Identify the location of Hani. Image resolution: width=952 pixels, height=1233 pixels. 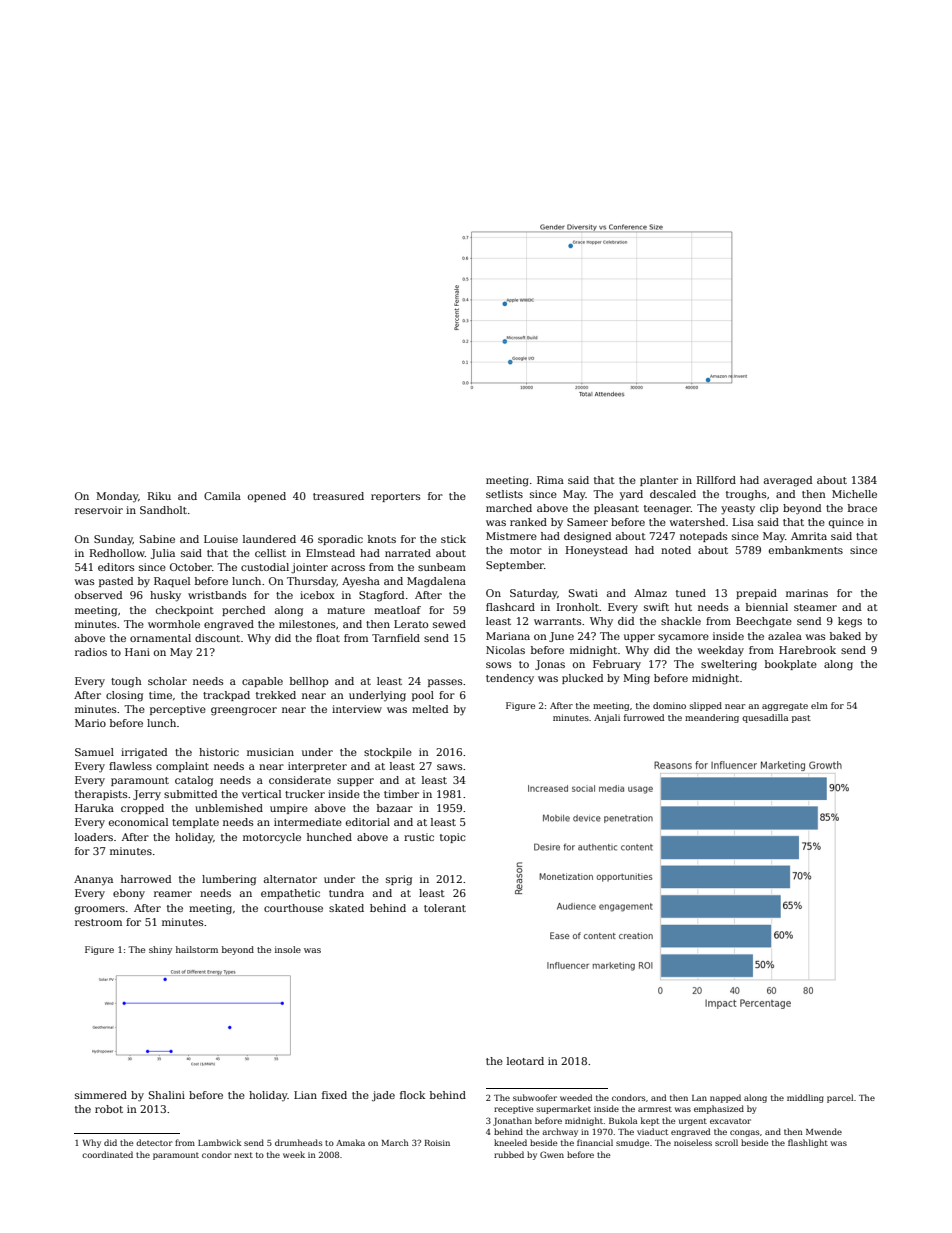
(137, 652).
